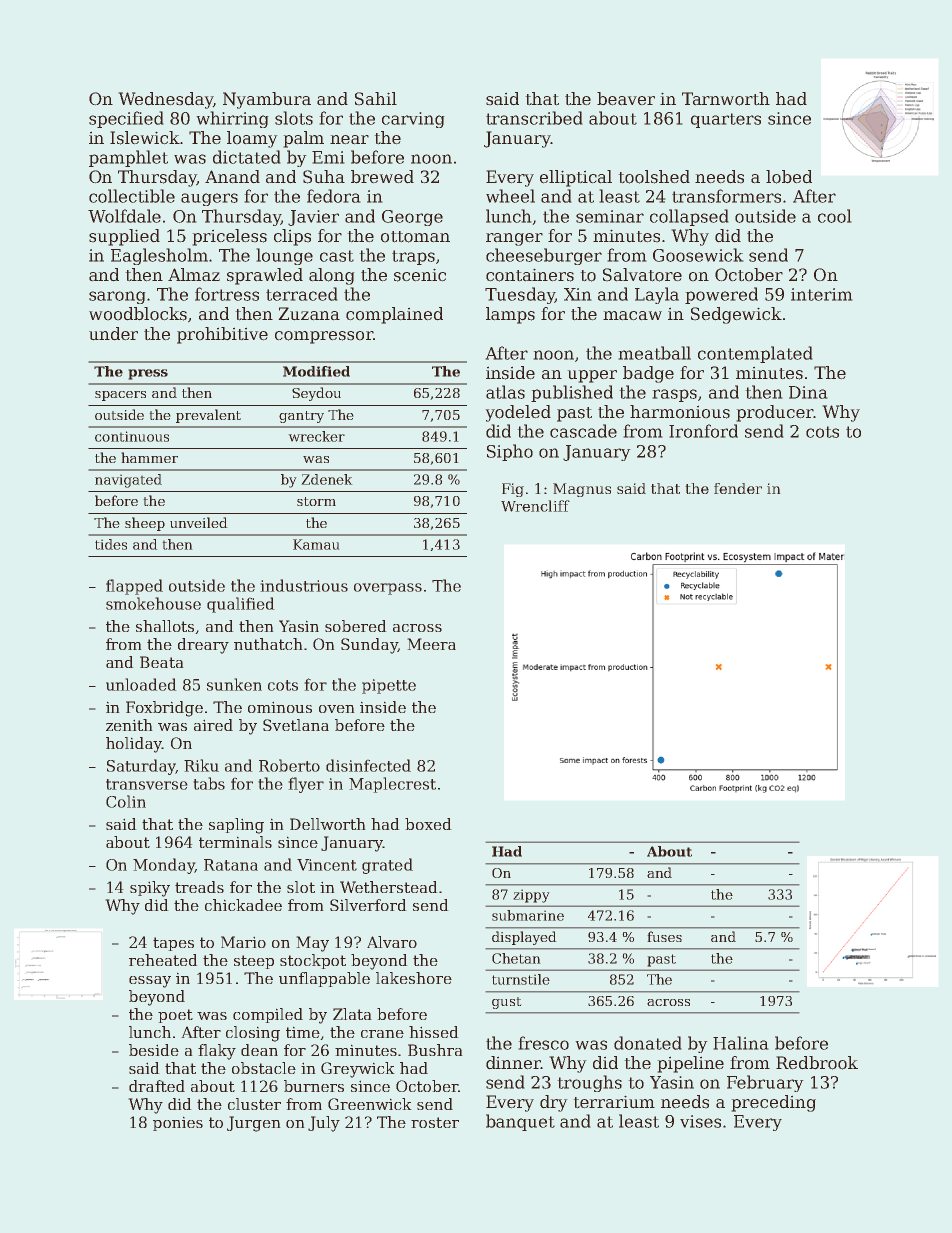 The image size is (952, 1233). Describe the element at coordinates (726, 99) in the screenshot. I see `Tarnworth` at that location.
